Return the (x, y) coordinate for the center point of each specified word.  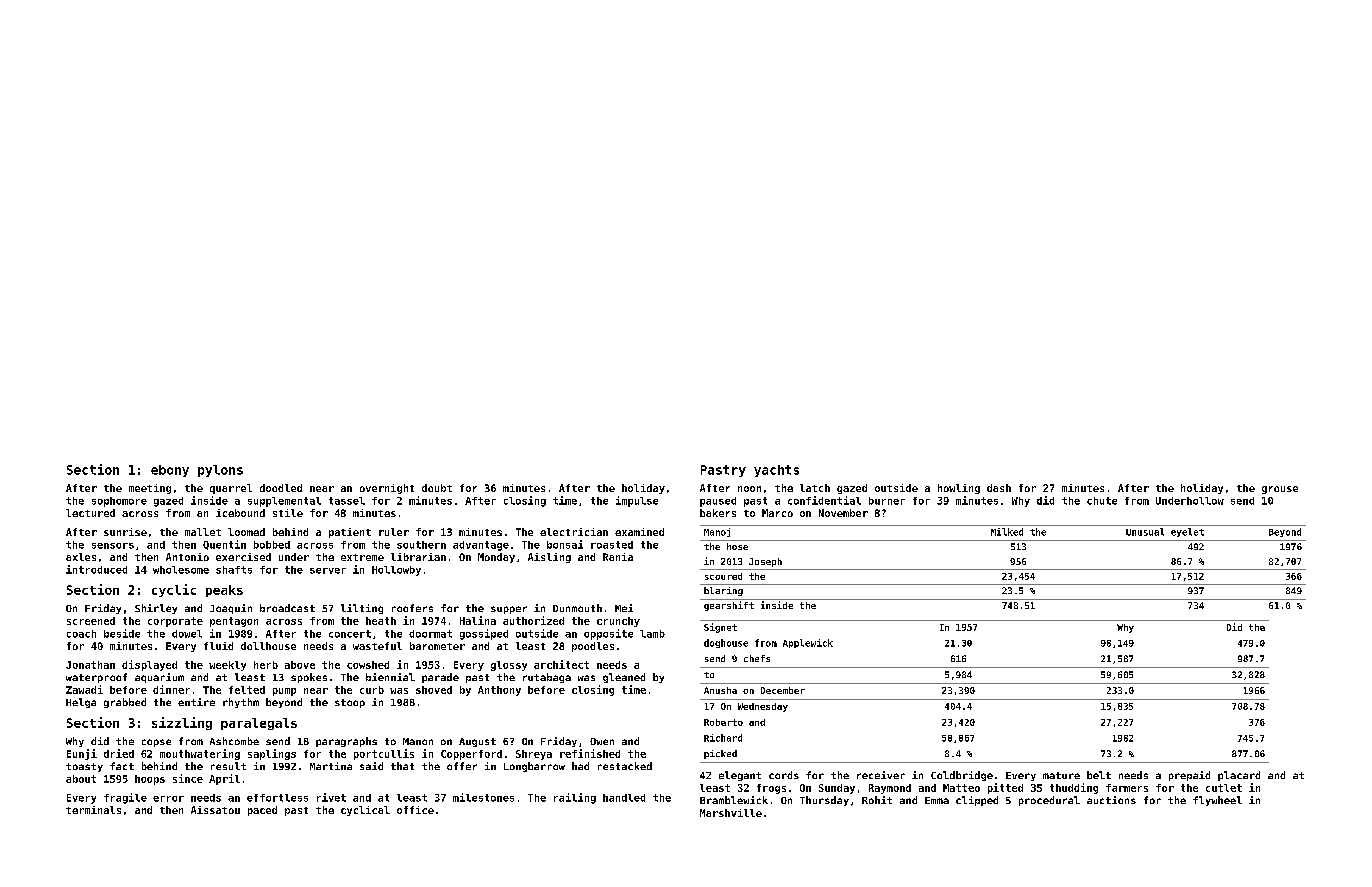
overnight (387, 489)
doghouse (726, 643)
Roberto (723, 722)
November (843, 513)
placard (1239, 776)
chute (1102, 501)
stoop (350, 703)
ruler (394, 532)
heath (381, 621)
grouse (1280, 490)
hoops (150, 780)
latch (815, 488)
